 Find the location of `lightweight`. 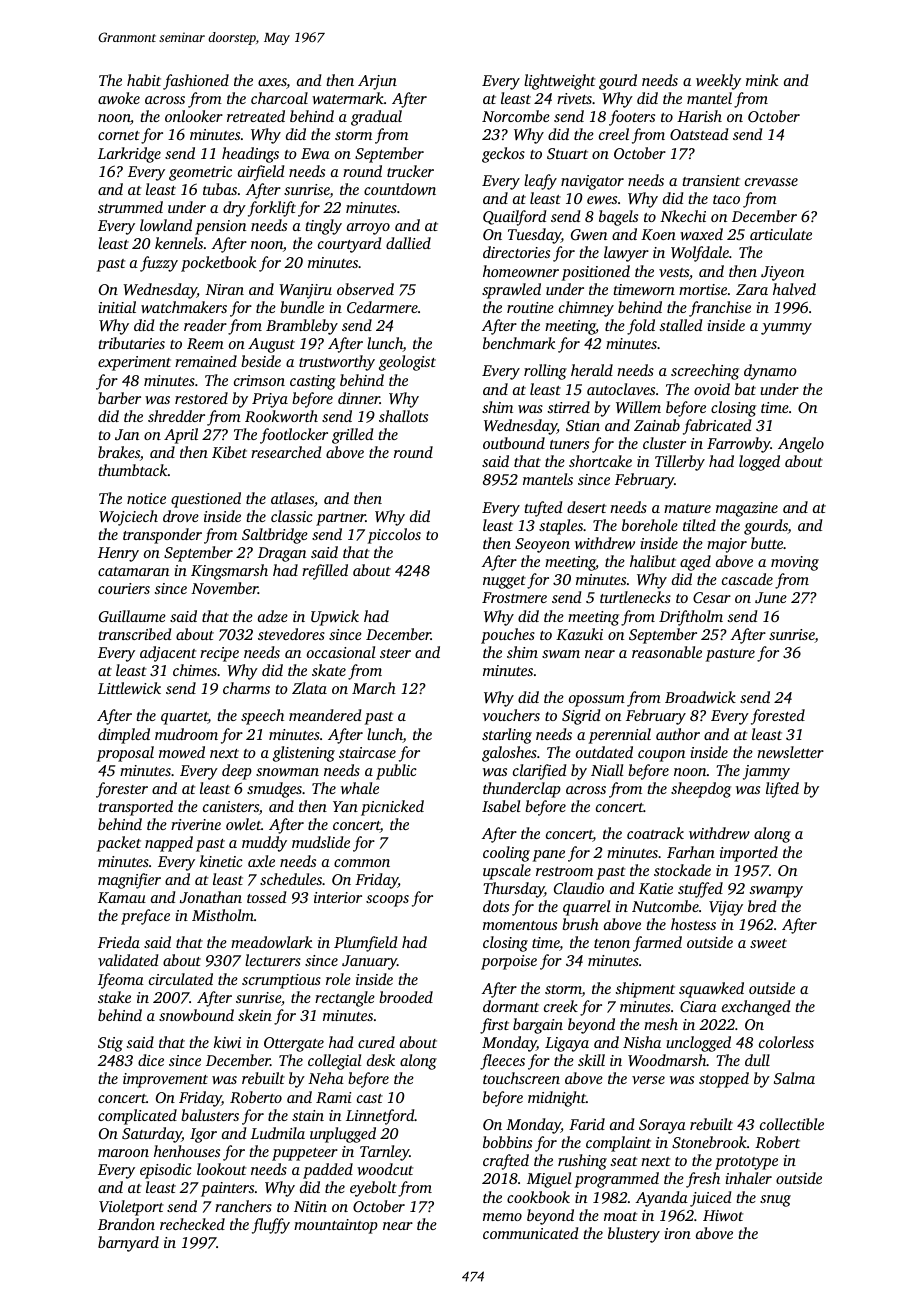

lightweight is located at coordinates (559, 82).
